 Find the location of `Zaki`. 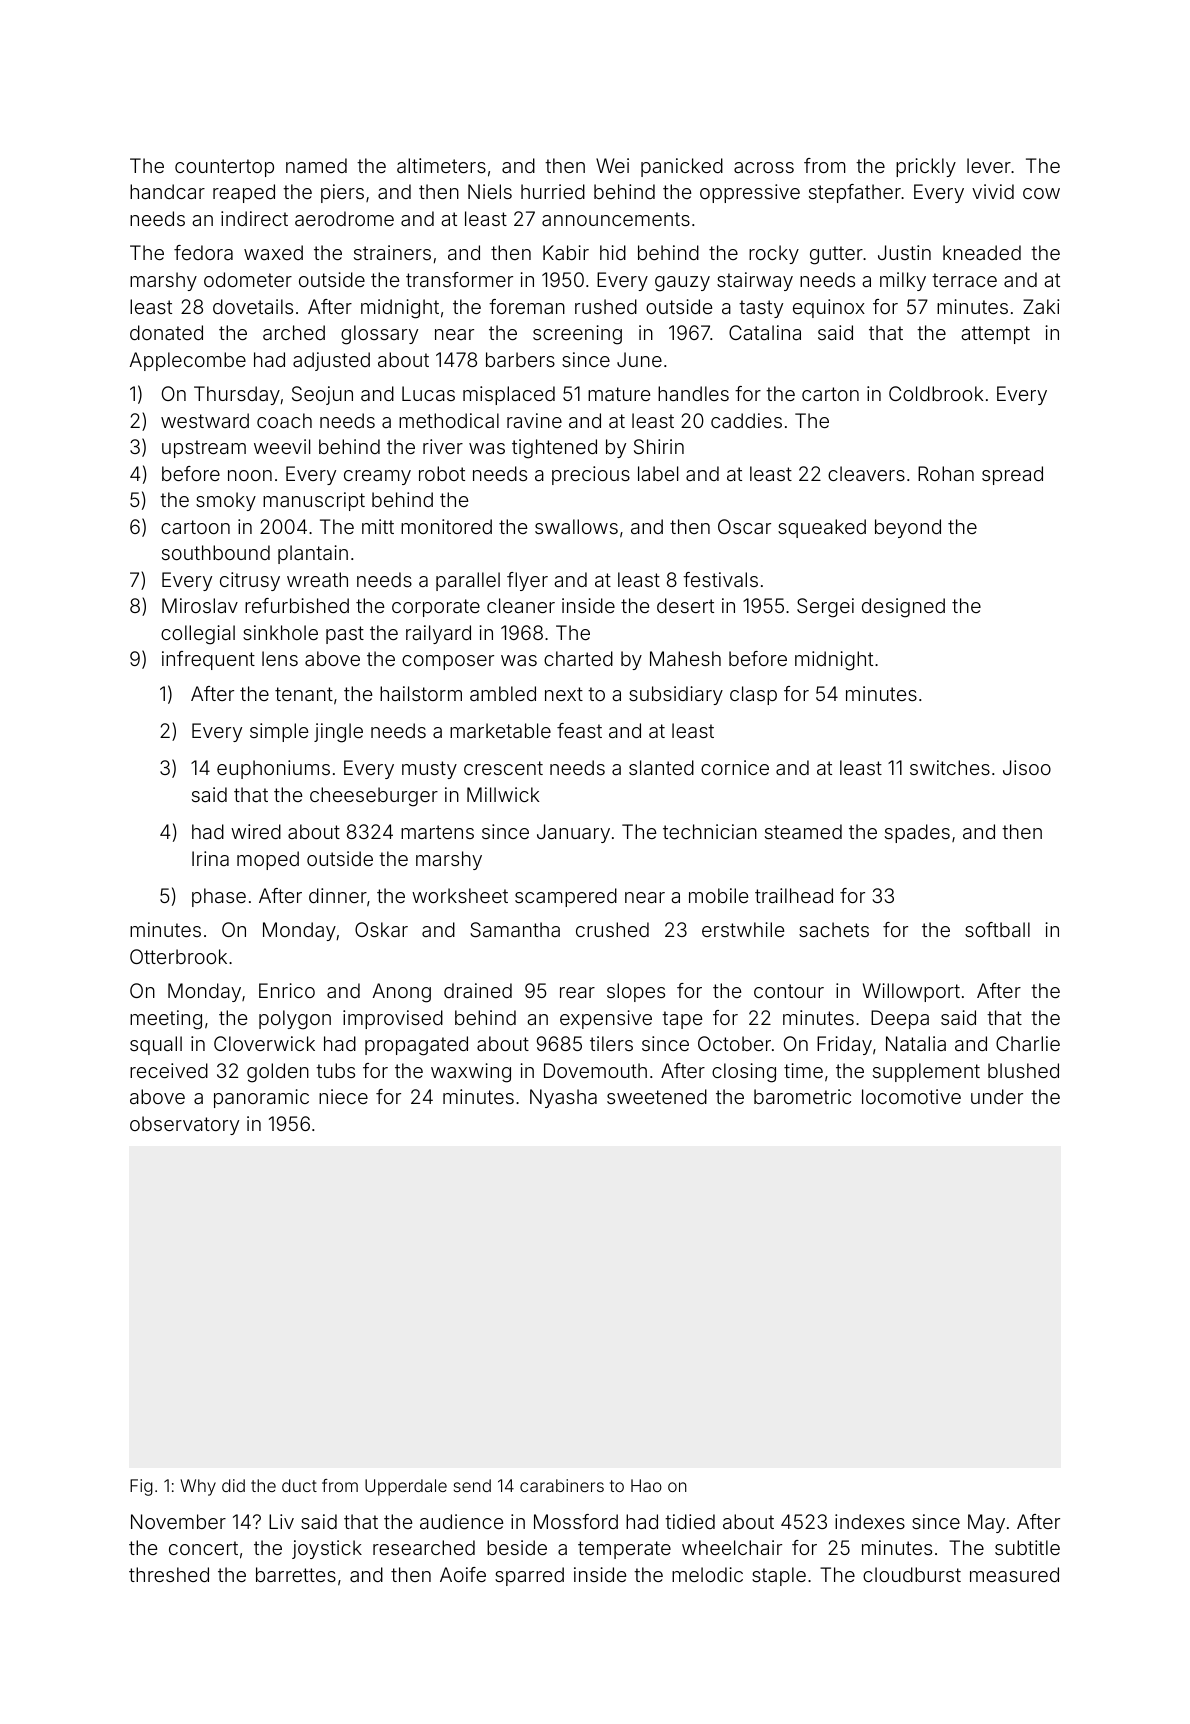

Zaki is located at coordinates (1041, 306).
